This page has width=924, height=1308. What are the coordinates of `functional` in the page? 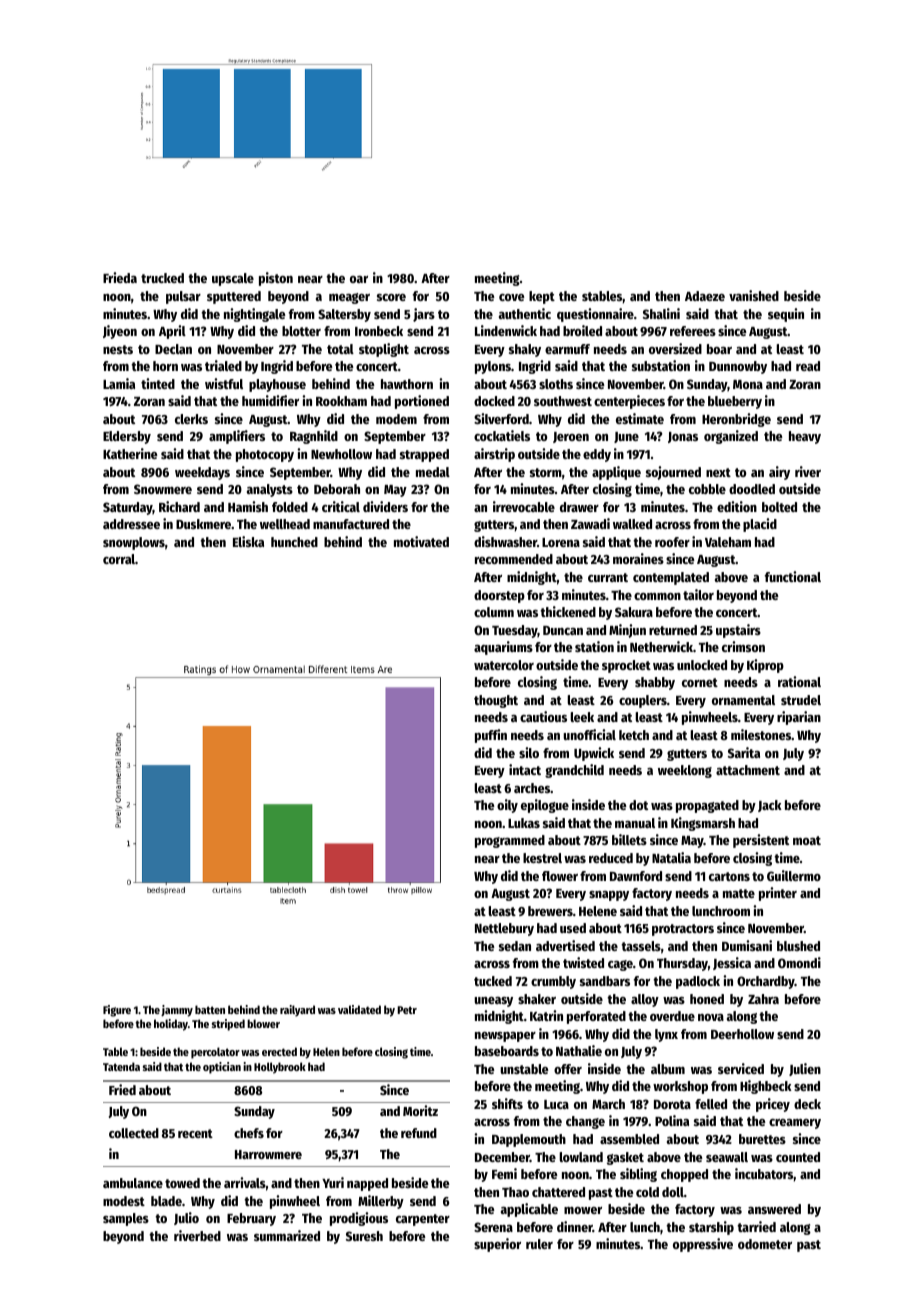 It's located at (793, 576).
